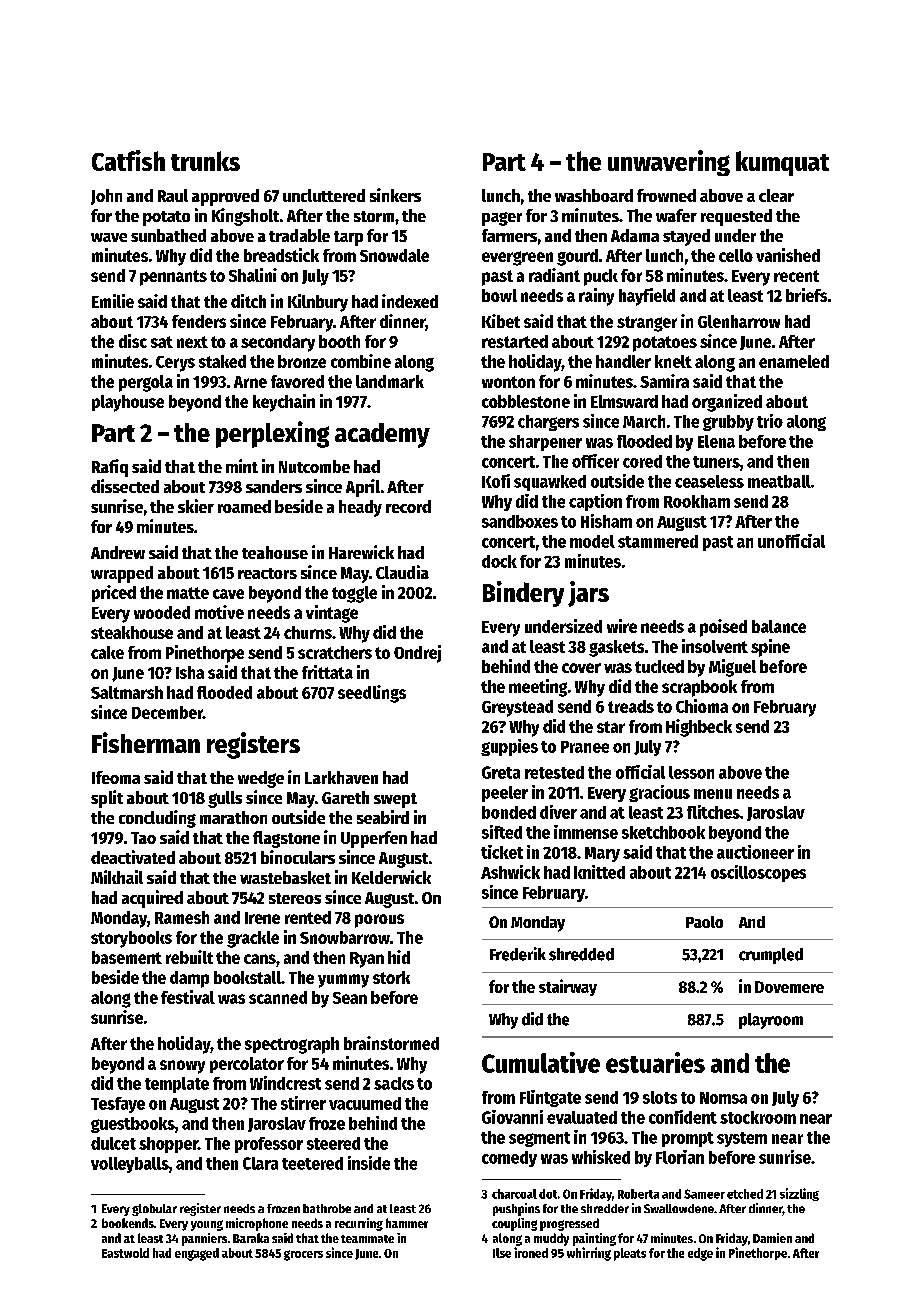 Image resolution: width=924 pixels, height=1311 pixels. I want to click on porous, so click(379, 921).
